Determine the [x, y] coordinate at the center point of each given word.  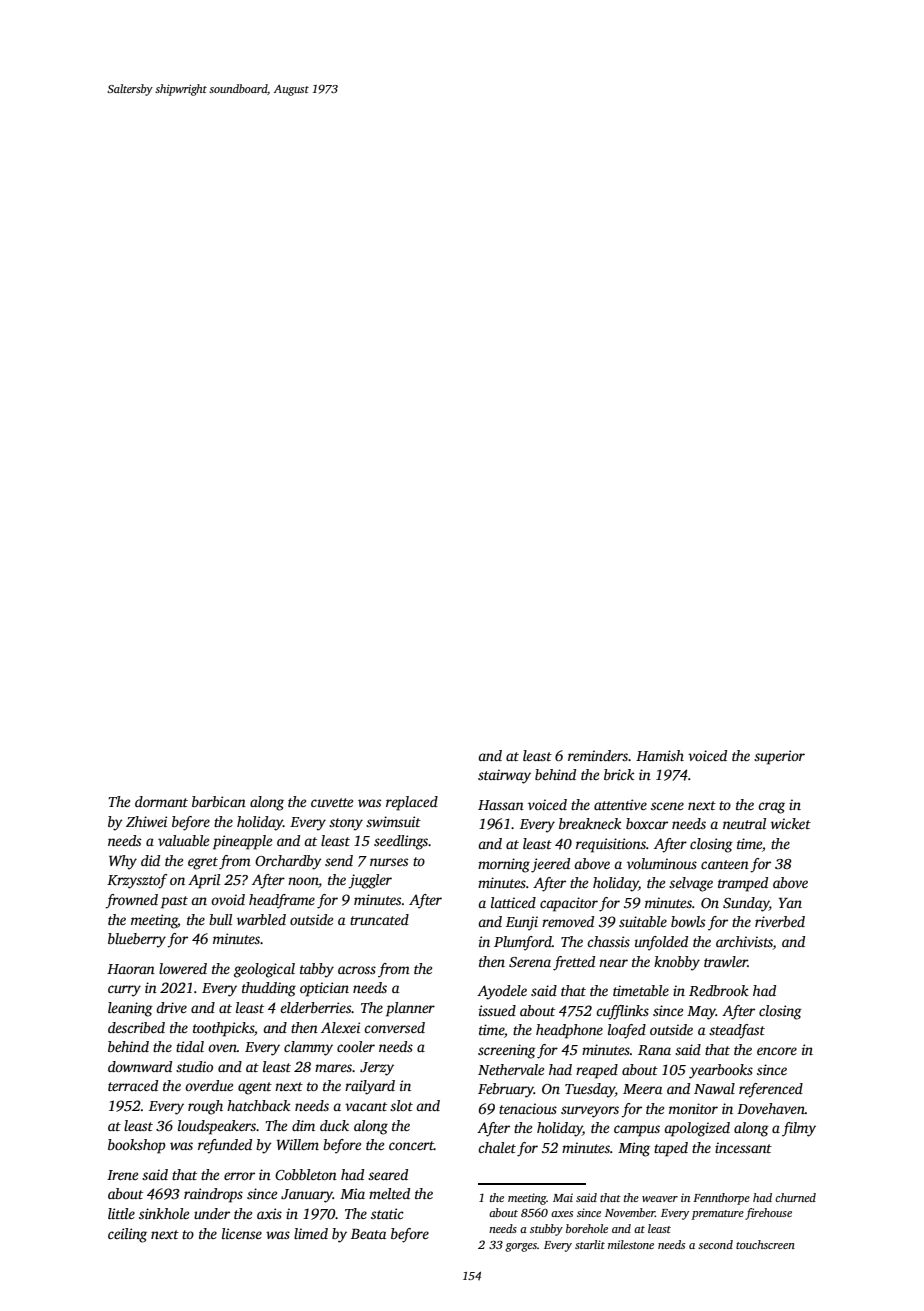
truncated [379, 919]
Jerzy [377, 1069]
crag [771, 808]
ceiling [127, 1235]
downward [140, 1066]
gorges [521, 1247]
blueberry [137, 940]
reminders [598, 755]
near [613, 963]
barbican [219, 801]
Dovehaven [771, 1108]
